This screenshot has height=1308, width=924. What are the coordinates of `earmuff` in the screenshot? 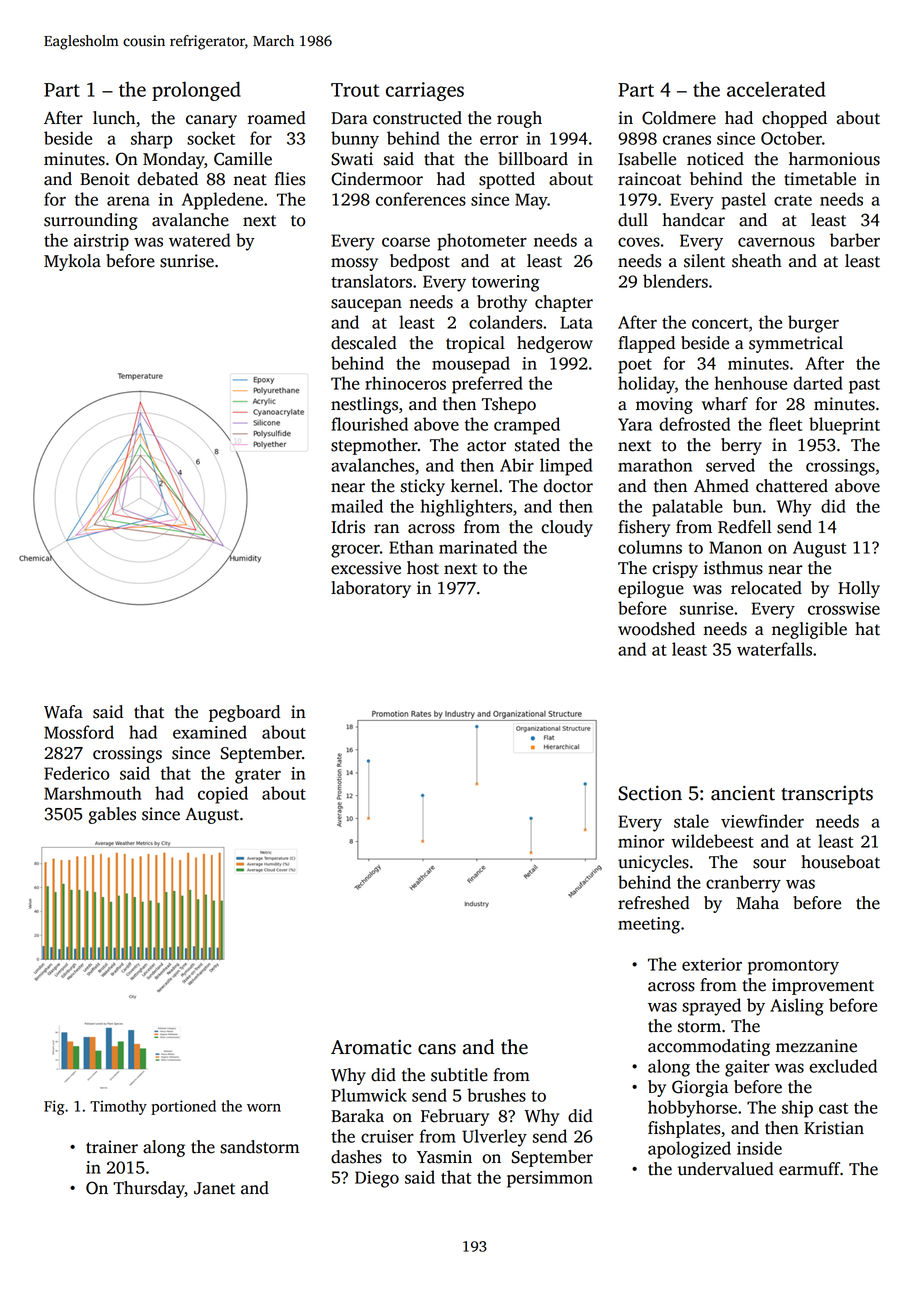 It's located at (809, 1169).
